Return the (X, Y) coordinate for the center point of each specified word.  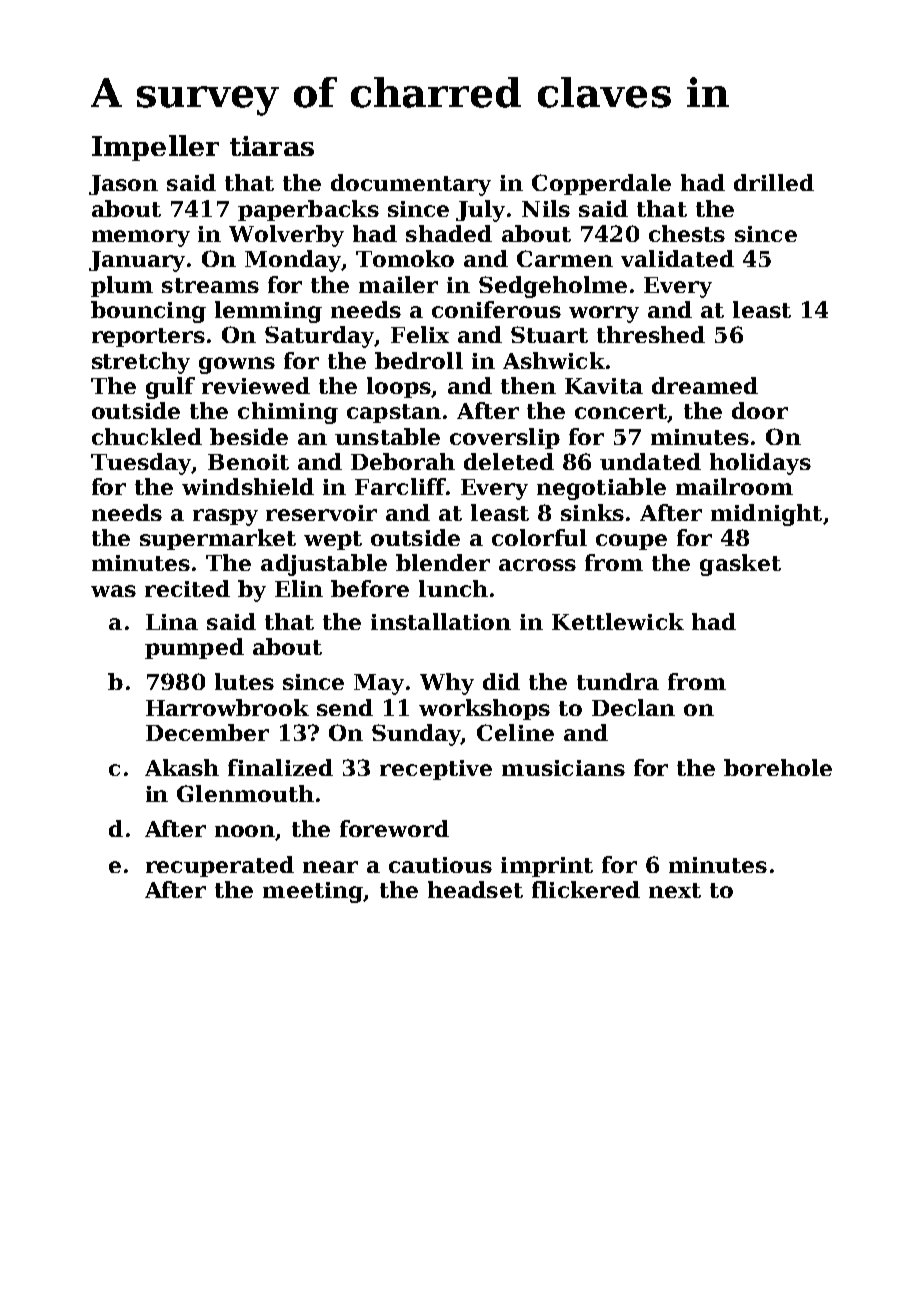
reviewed (256, 385)
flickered (586, 889)
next (675, 890)
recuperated (220, 866)
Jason (123, 185)
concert (621, 413)
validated (677, 258)
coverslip (505, 438)
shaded (449, 233)
